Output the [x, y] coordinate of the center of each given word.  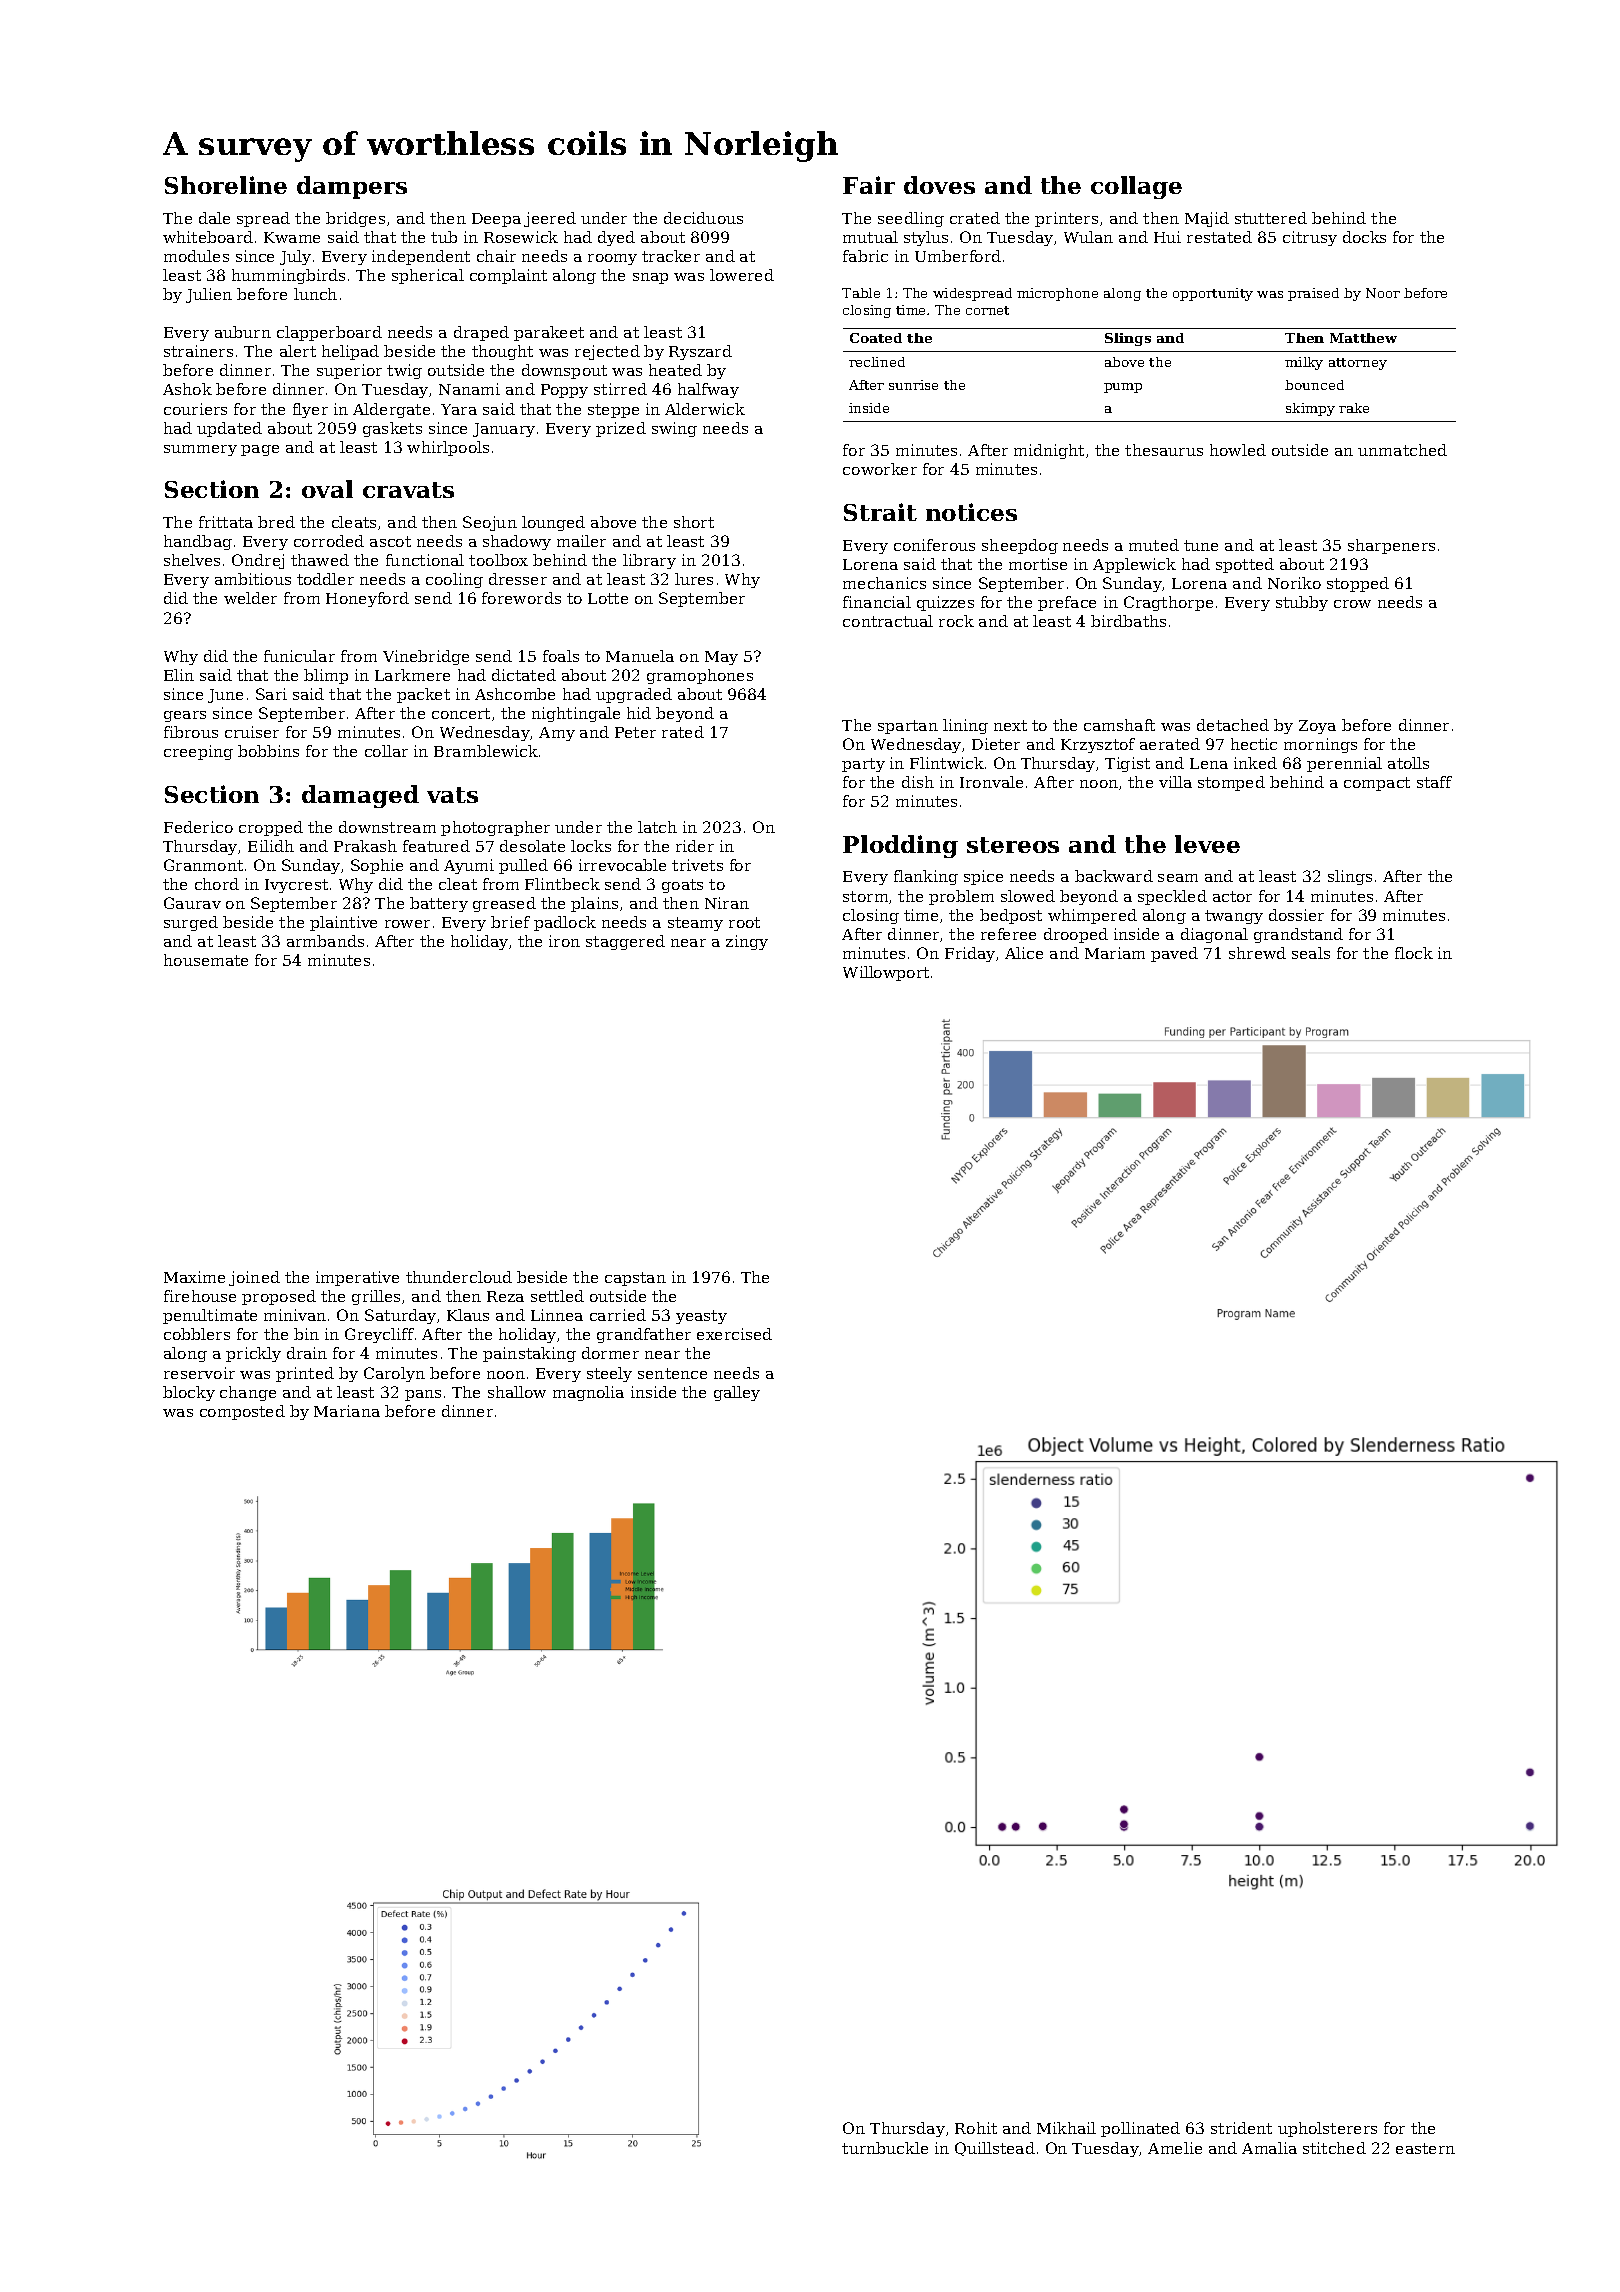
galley [737, 1393]
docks [1364, 237]
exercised [734, 1334]
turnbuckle [885, 2148]
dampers [352, 187]
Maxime [194, 1277]
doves [939, 185]
